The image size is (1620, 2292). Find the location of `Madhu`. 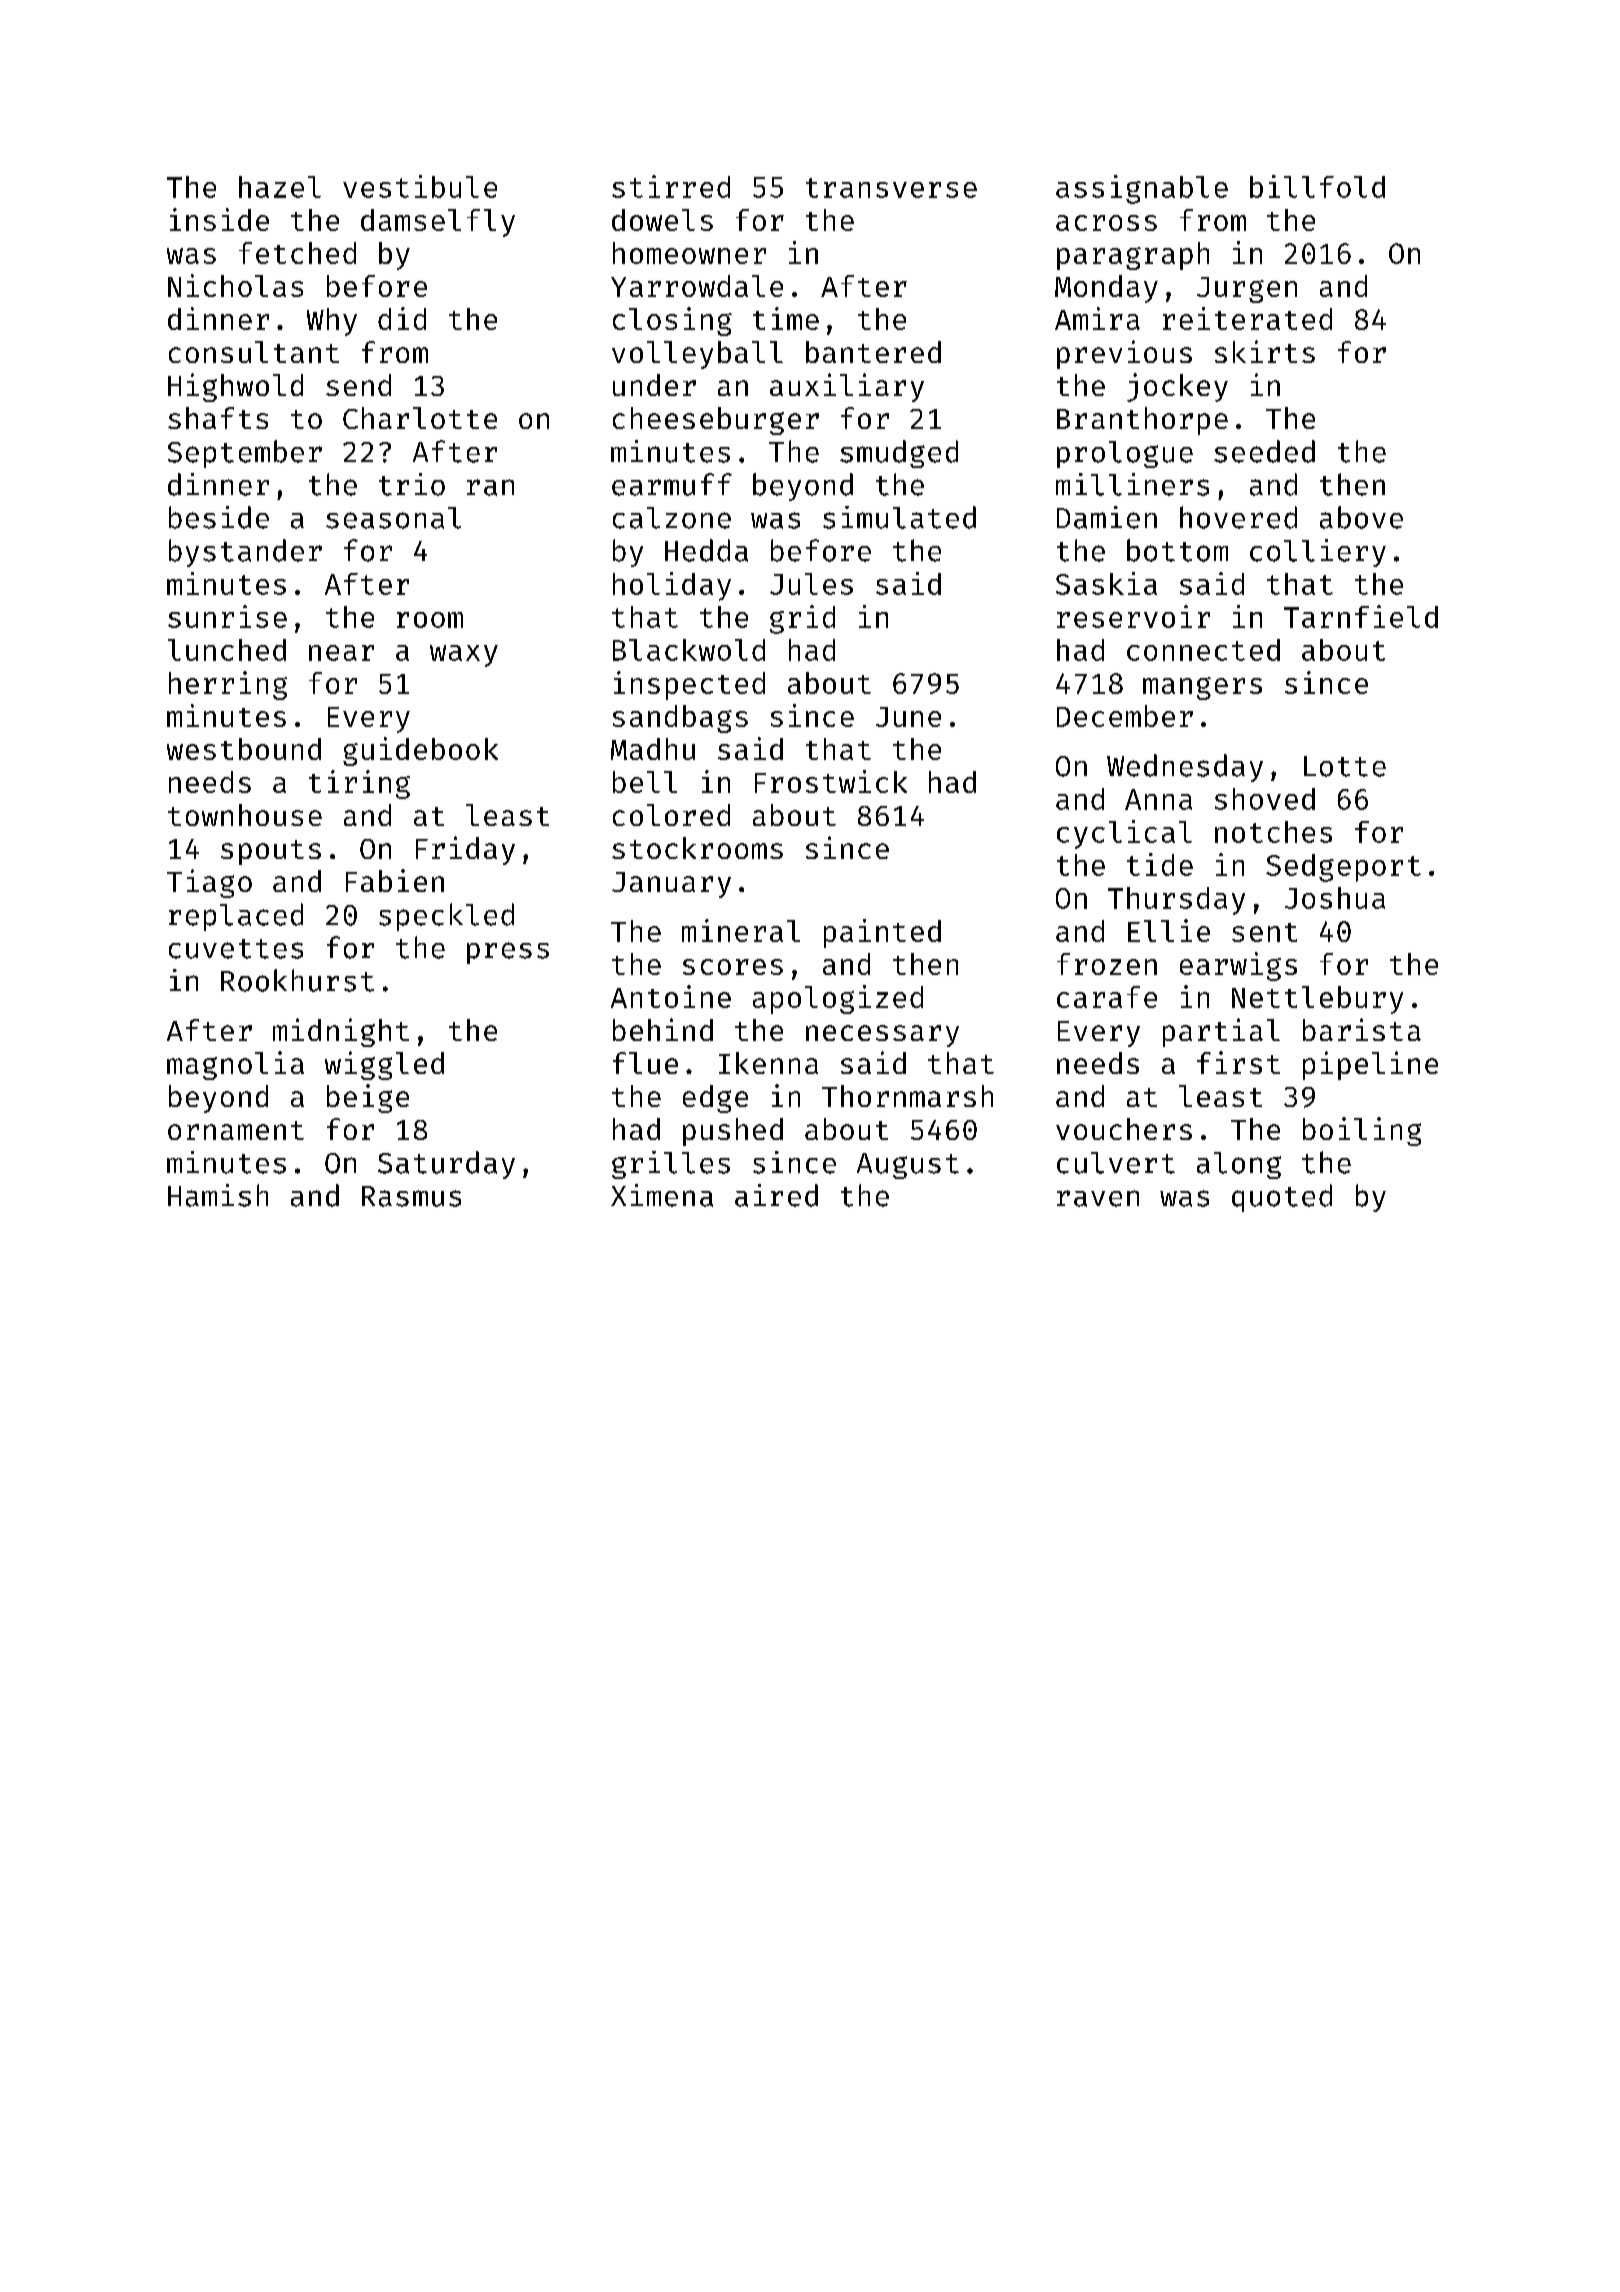

Madhu is located at coordinates (653, 749).
